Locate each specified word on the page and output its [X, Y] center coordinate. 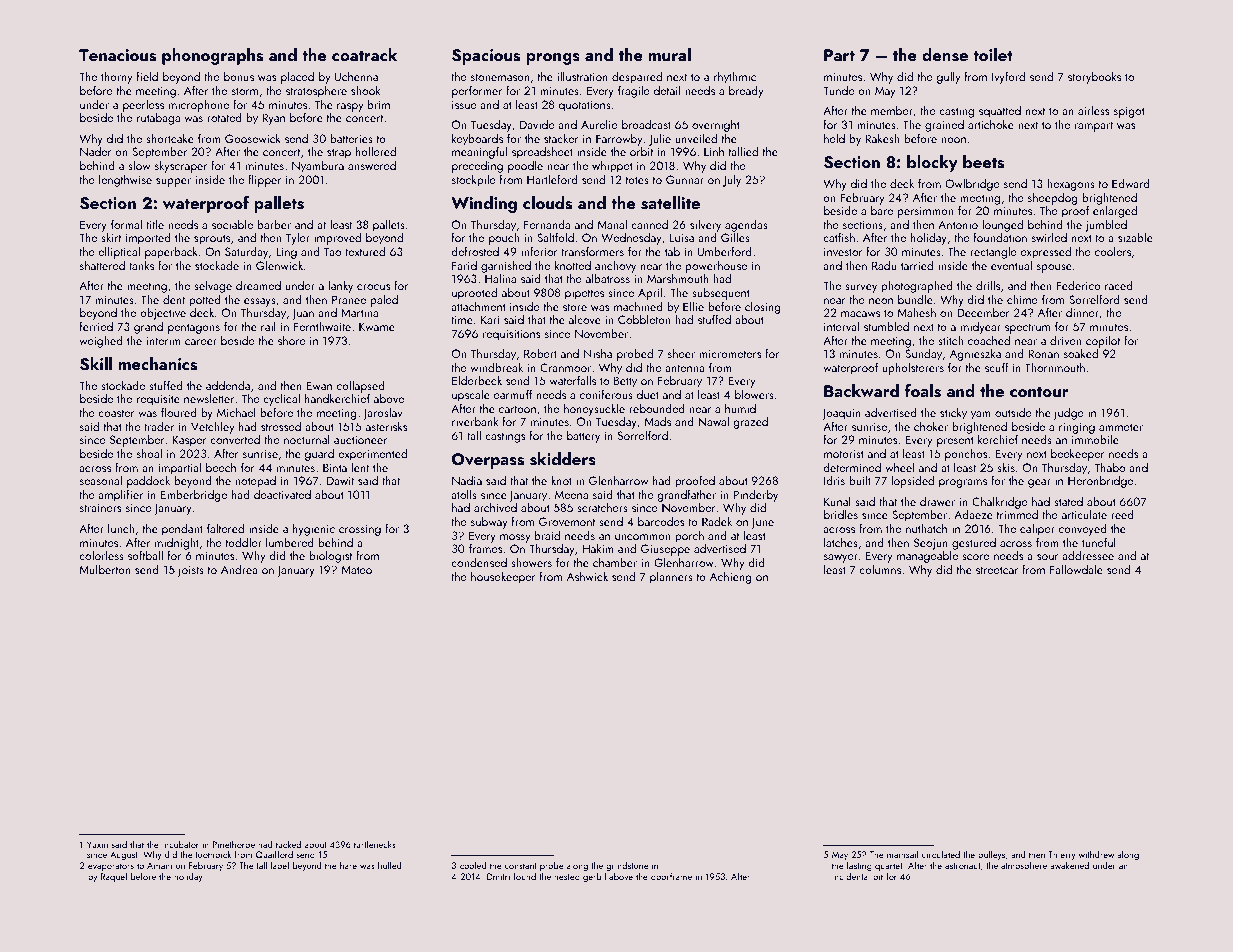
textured [365, 251]
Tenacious [117, 55]
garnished [506, 267]
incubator [180, 844]
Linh [714, 151]
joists [191, 571]
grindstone [627, 866]
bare [882, 210]
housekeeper [503, 577]
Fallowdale [1076, 569]
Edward [1131, 183]
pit [878, 877]
